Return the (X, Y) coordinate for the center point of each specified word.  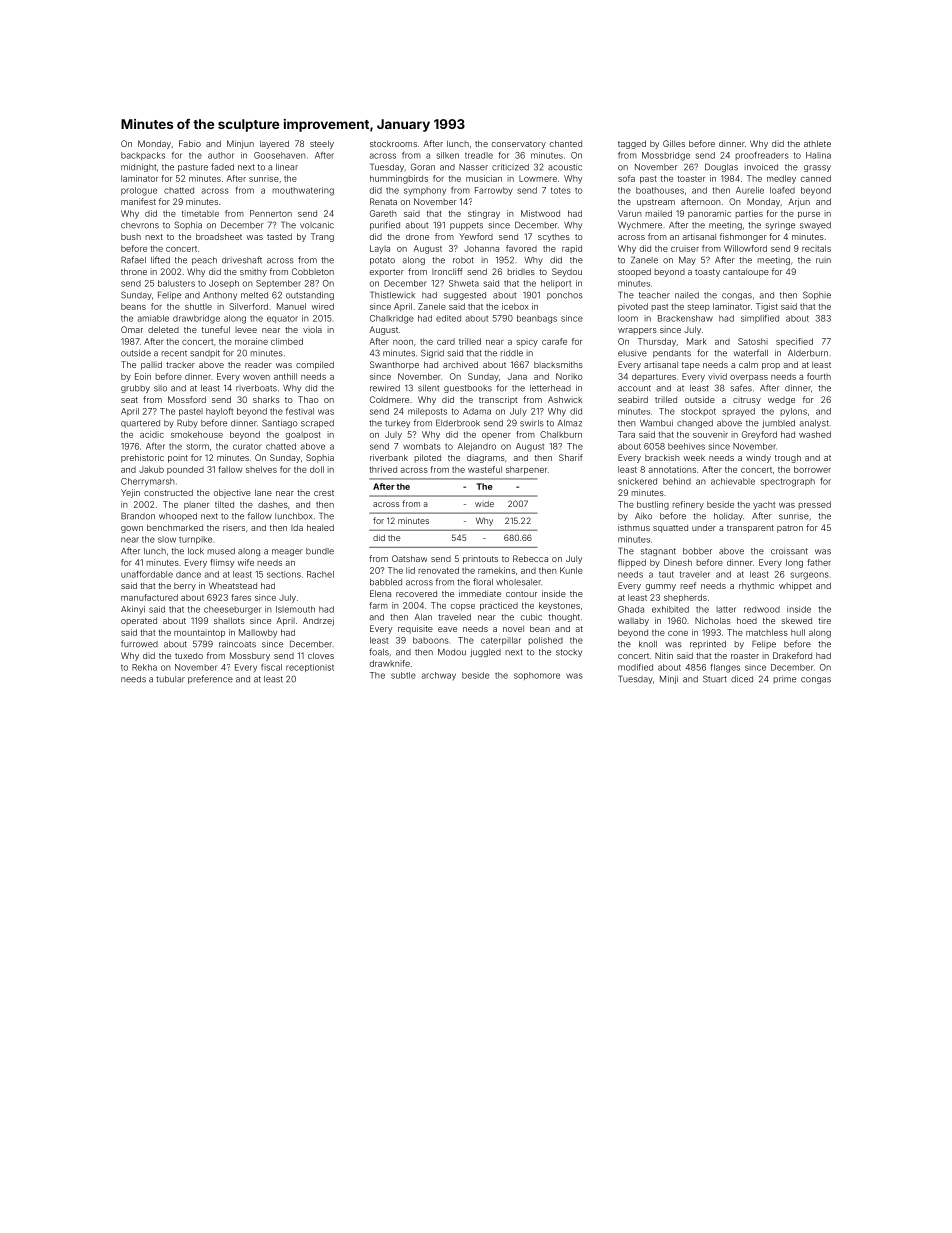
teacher (654, 295)
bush (131, 236)
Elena (380, 593)
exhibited (670, 609)
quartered (140, 424)
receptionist (310, 668)
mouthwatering (303, 191)
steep (699, 308)
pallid (151, 365)
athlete (817, 143)
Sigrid (432, 353)
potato (382, 261)
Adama (477, 411)
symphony (425, 191)
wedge (781, 401)
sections (284, 574)
